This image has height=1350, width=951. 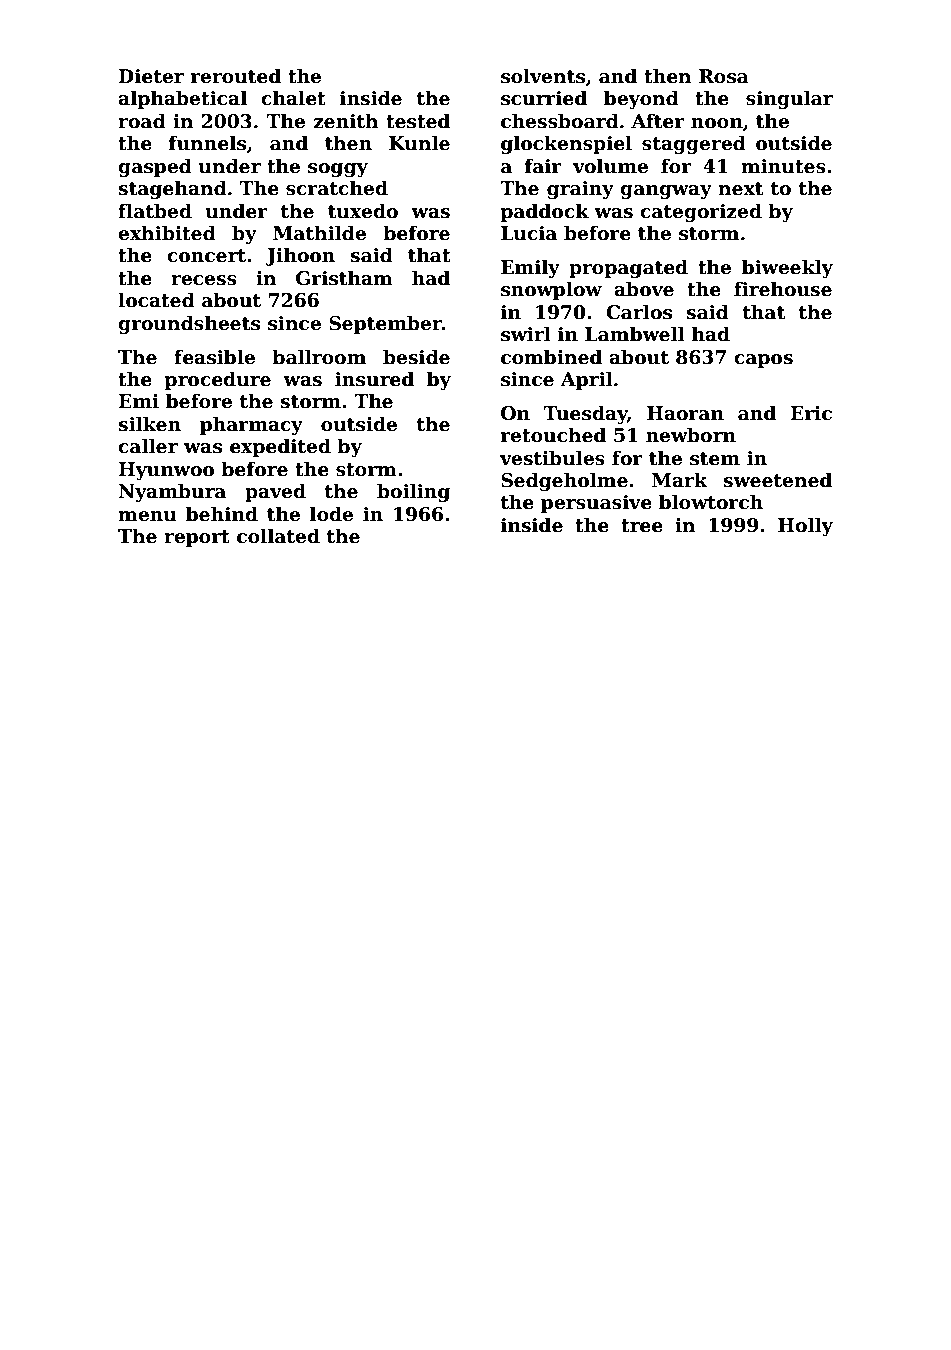 I want to click on report, so click(x=197, y=538).
